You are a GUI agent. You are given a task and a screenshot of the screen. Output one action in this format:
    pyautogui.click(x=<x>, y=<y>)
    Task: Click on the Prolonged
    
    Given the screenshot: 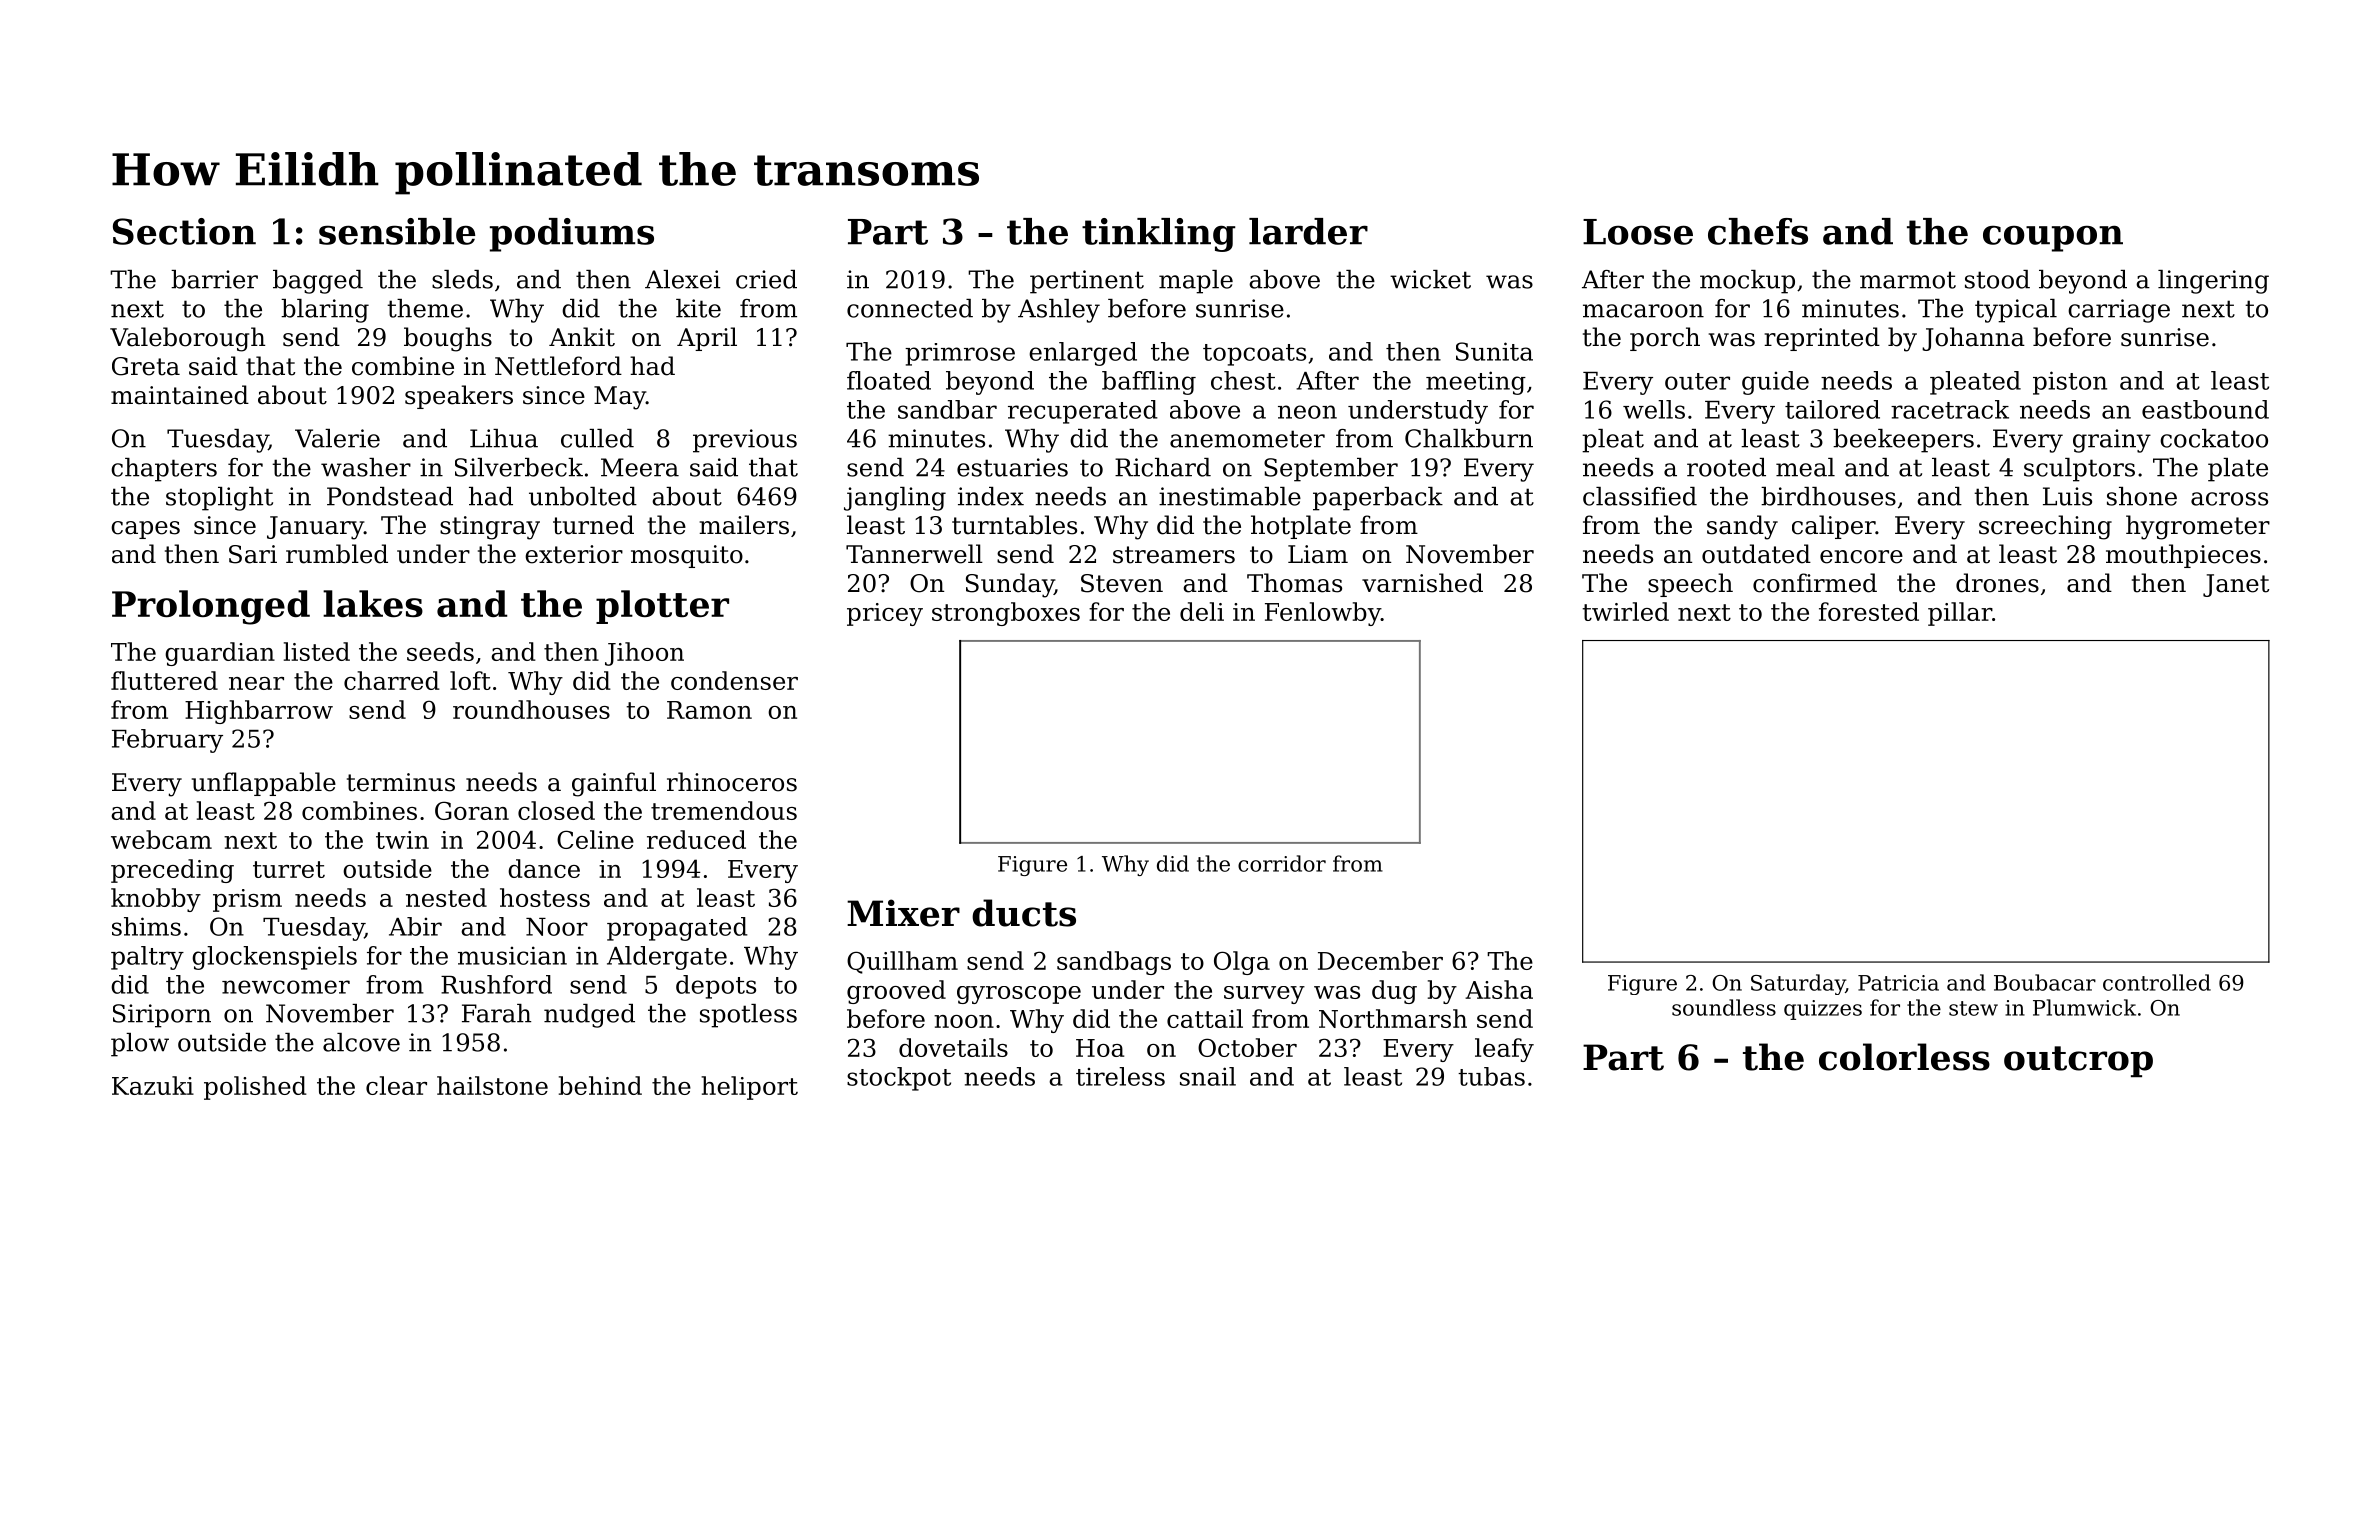 What is the action you would take?
    pyautogui.click(x=211, y=607)
